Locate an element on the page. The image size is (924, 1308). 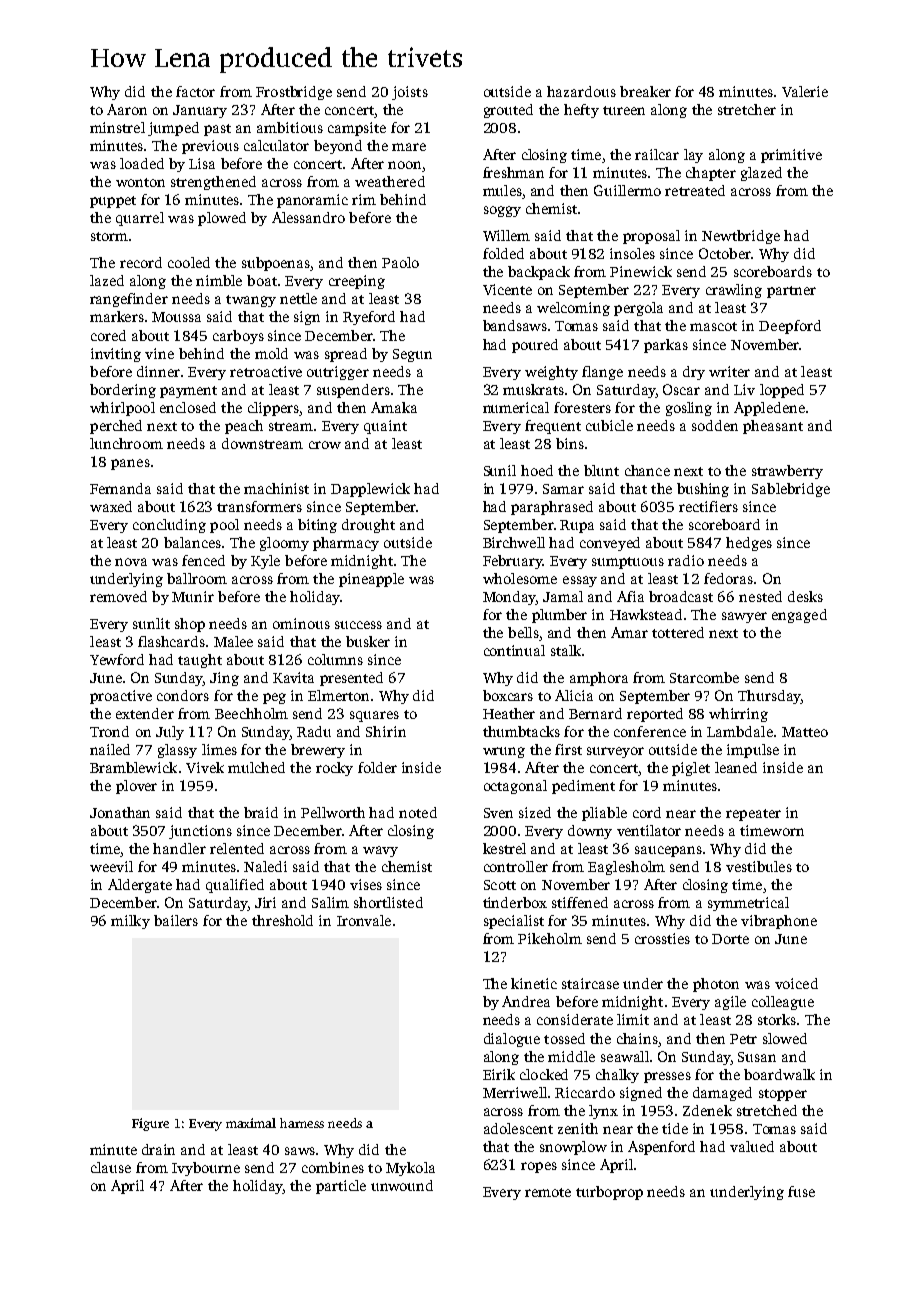
impulse is located at coordinates (753, 751).
